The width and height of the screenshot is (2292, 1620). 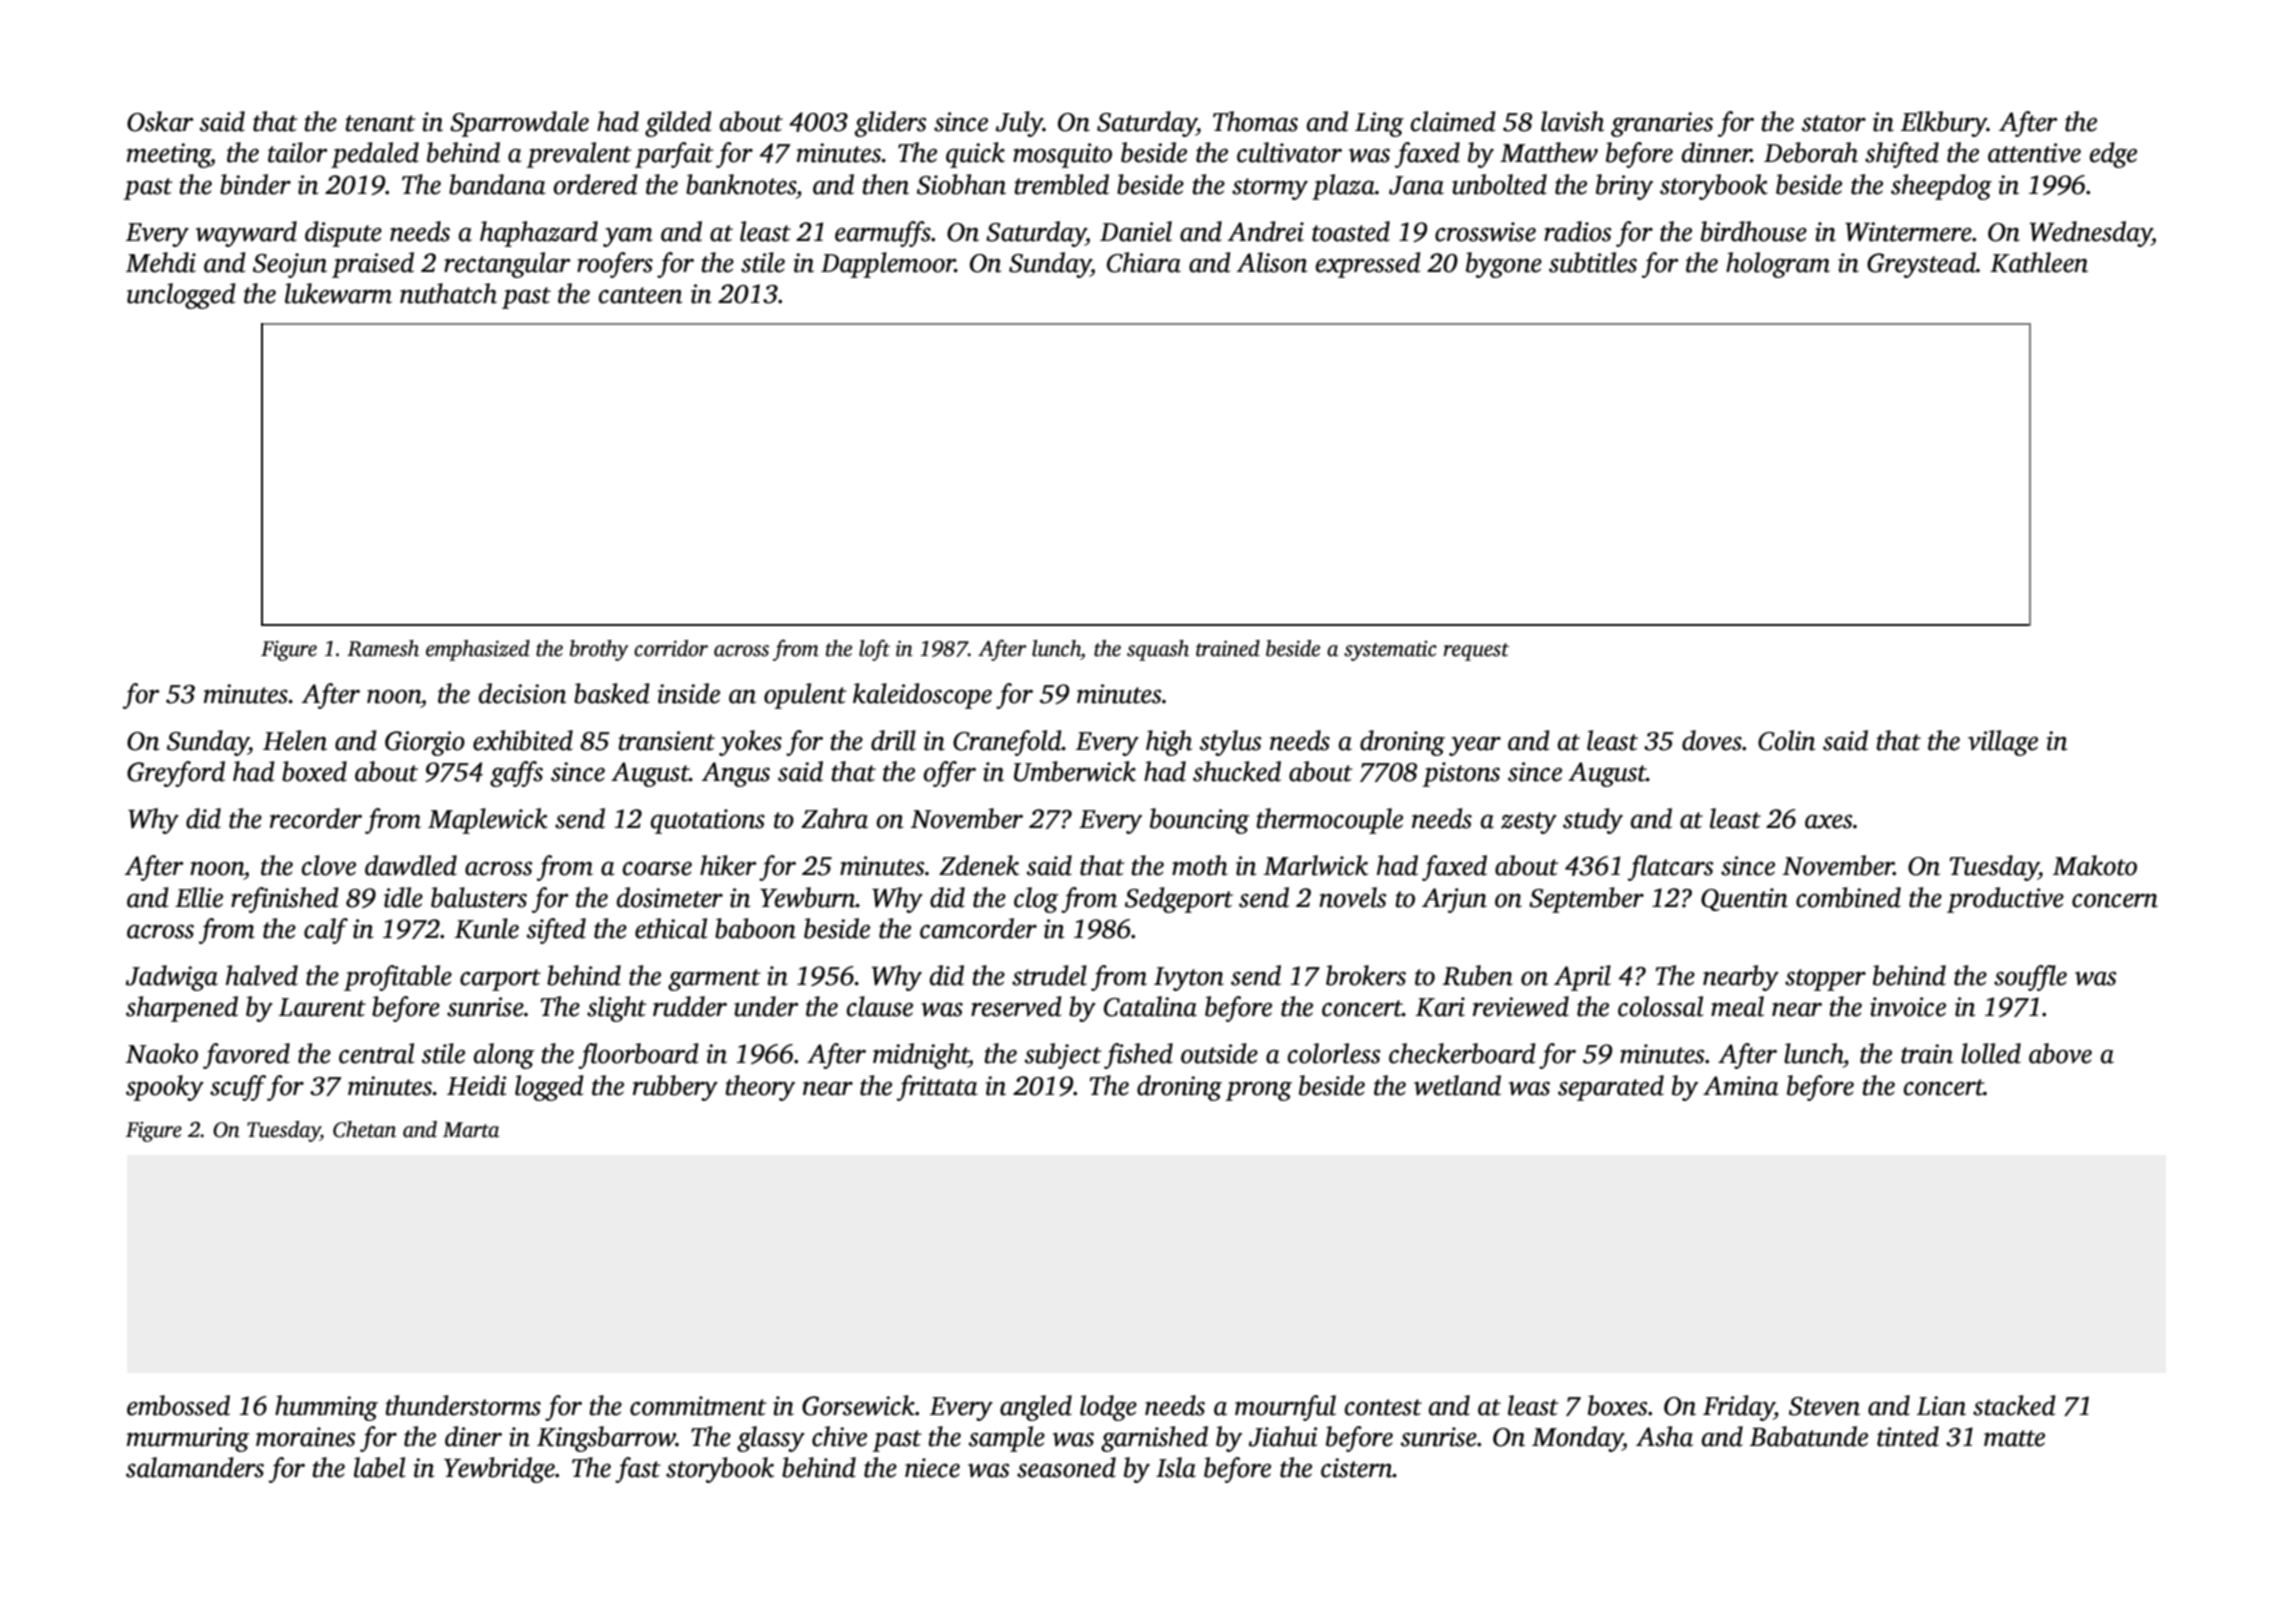 I want to click on Marta, so click(x=471, y=1130).
